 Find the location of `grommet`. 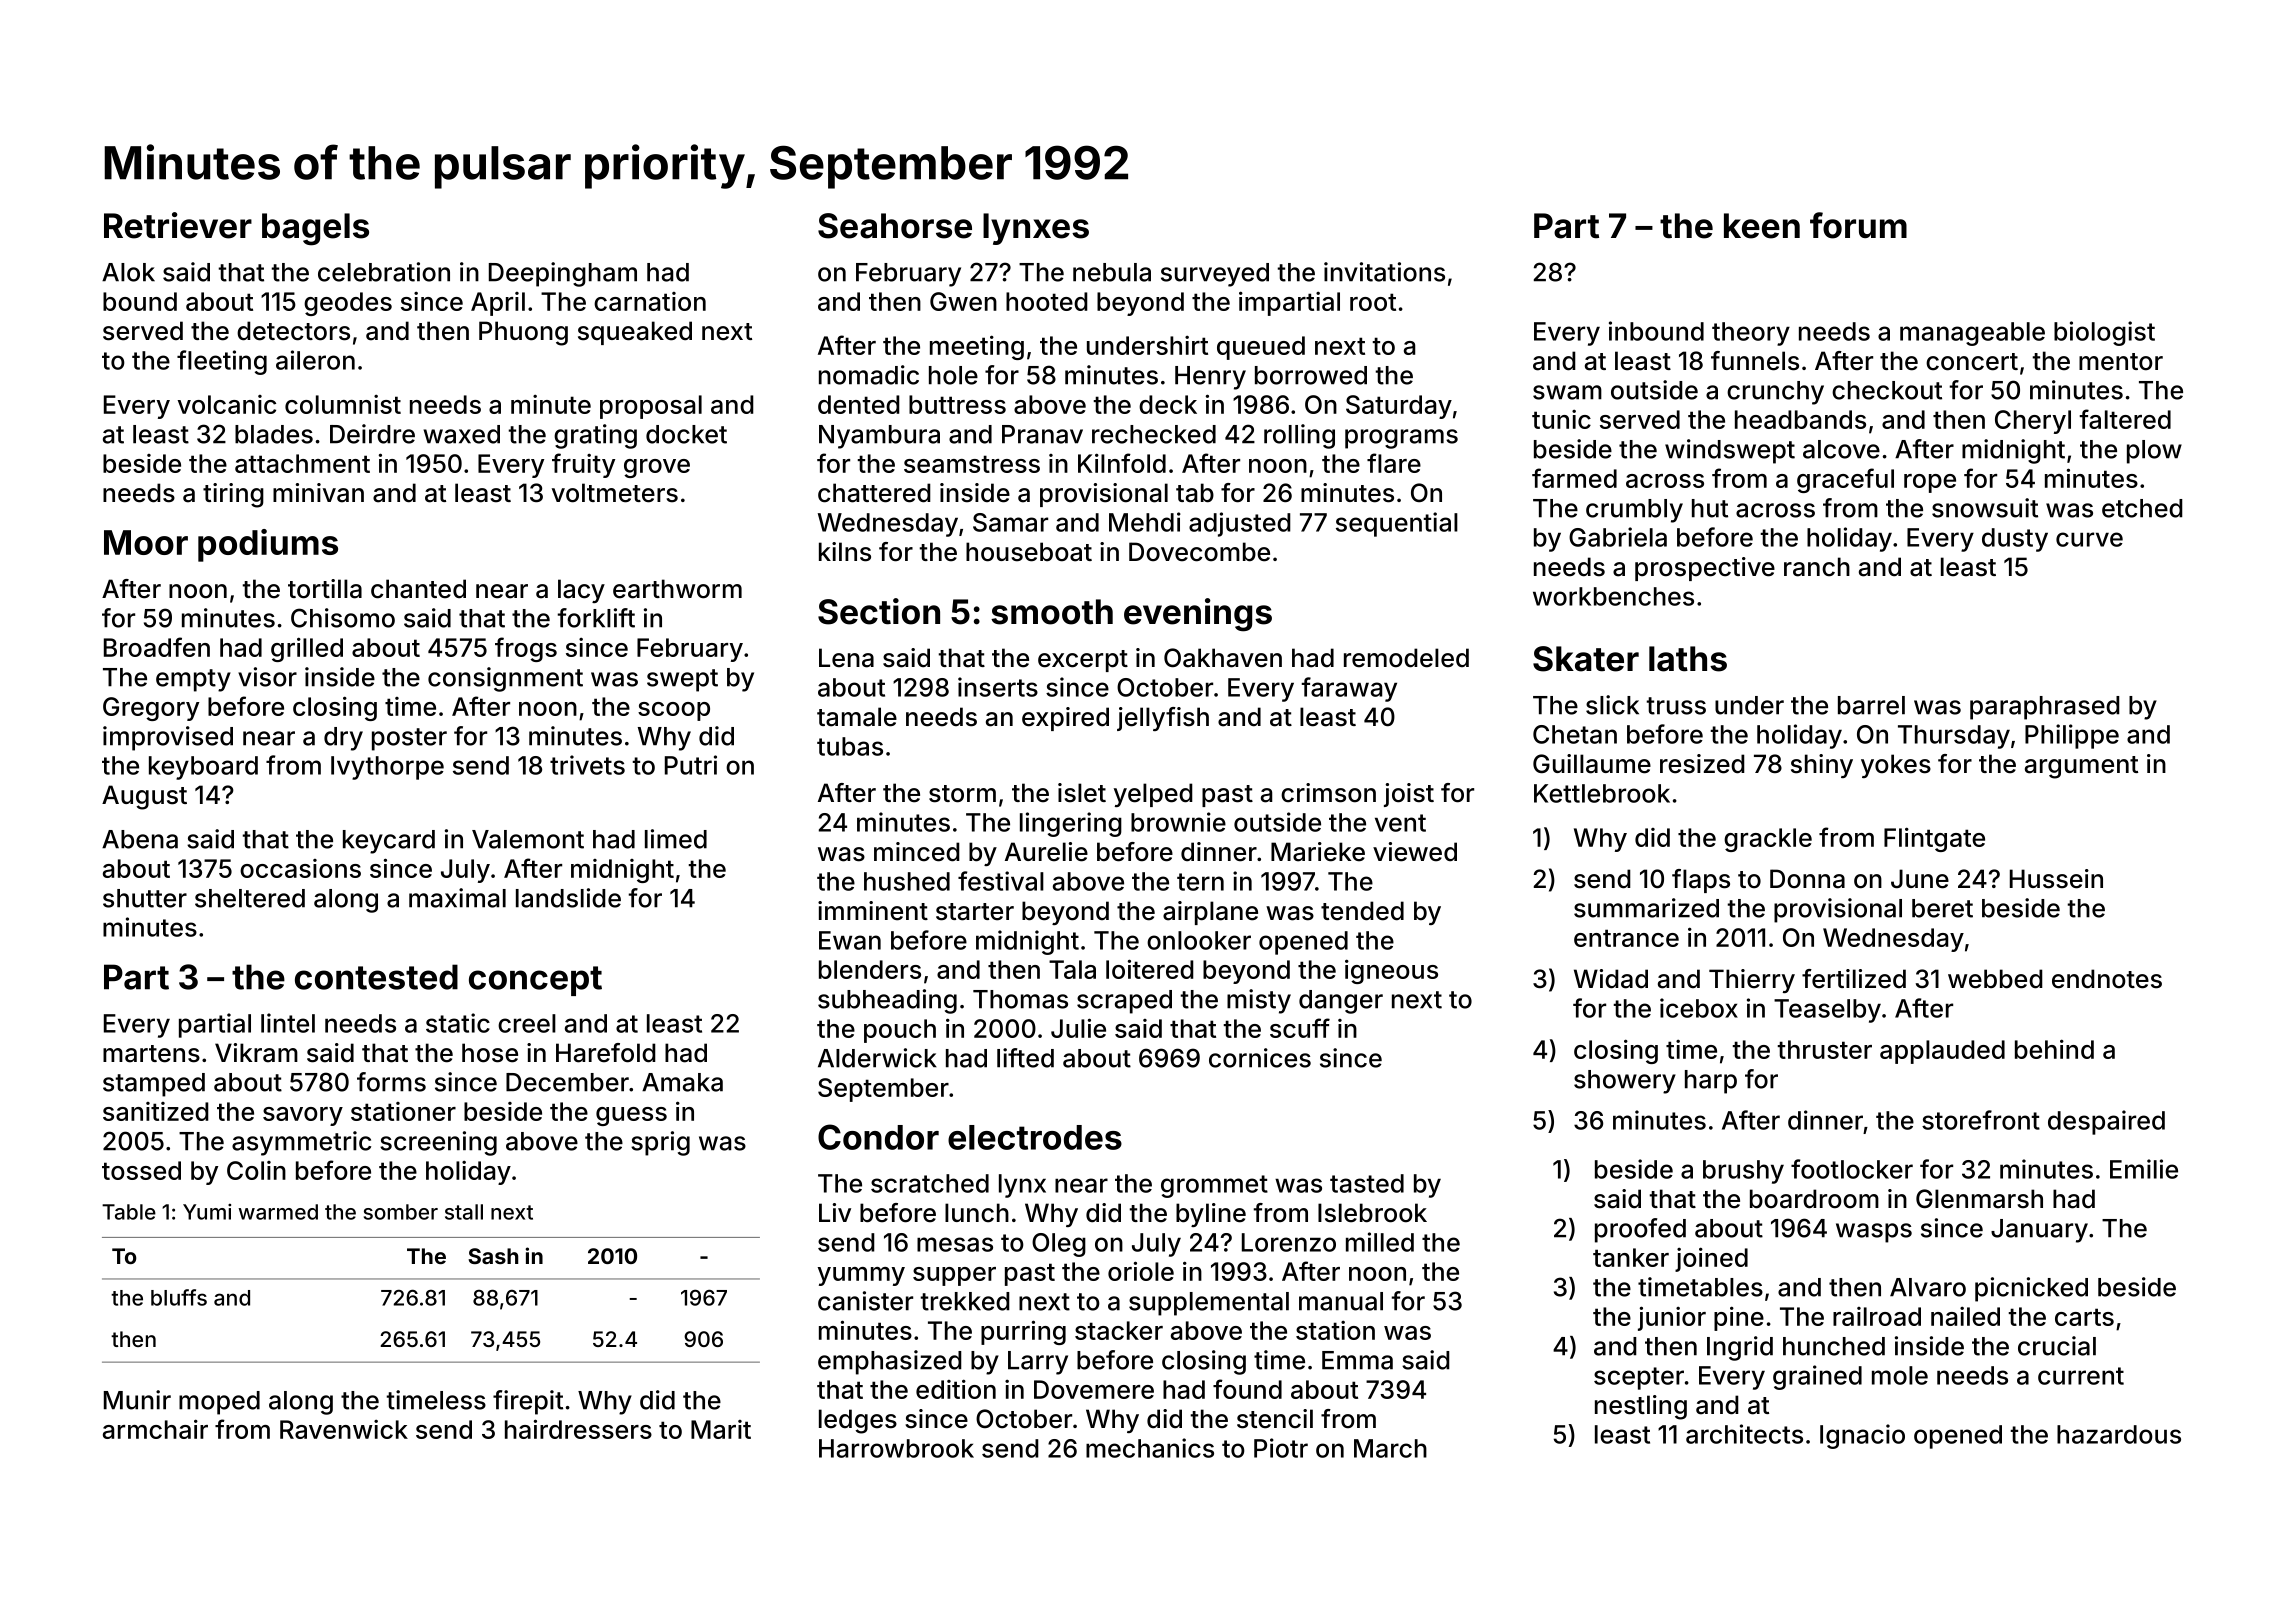

grommet is located at coordinates (1214, 1186).
